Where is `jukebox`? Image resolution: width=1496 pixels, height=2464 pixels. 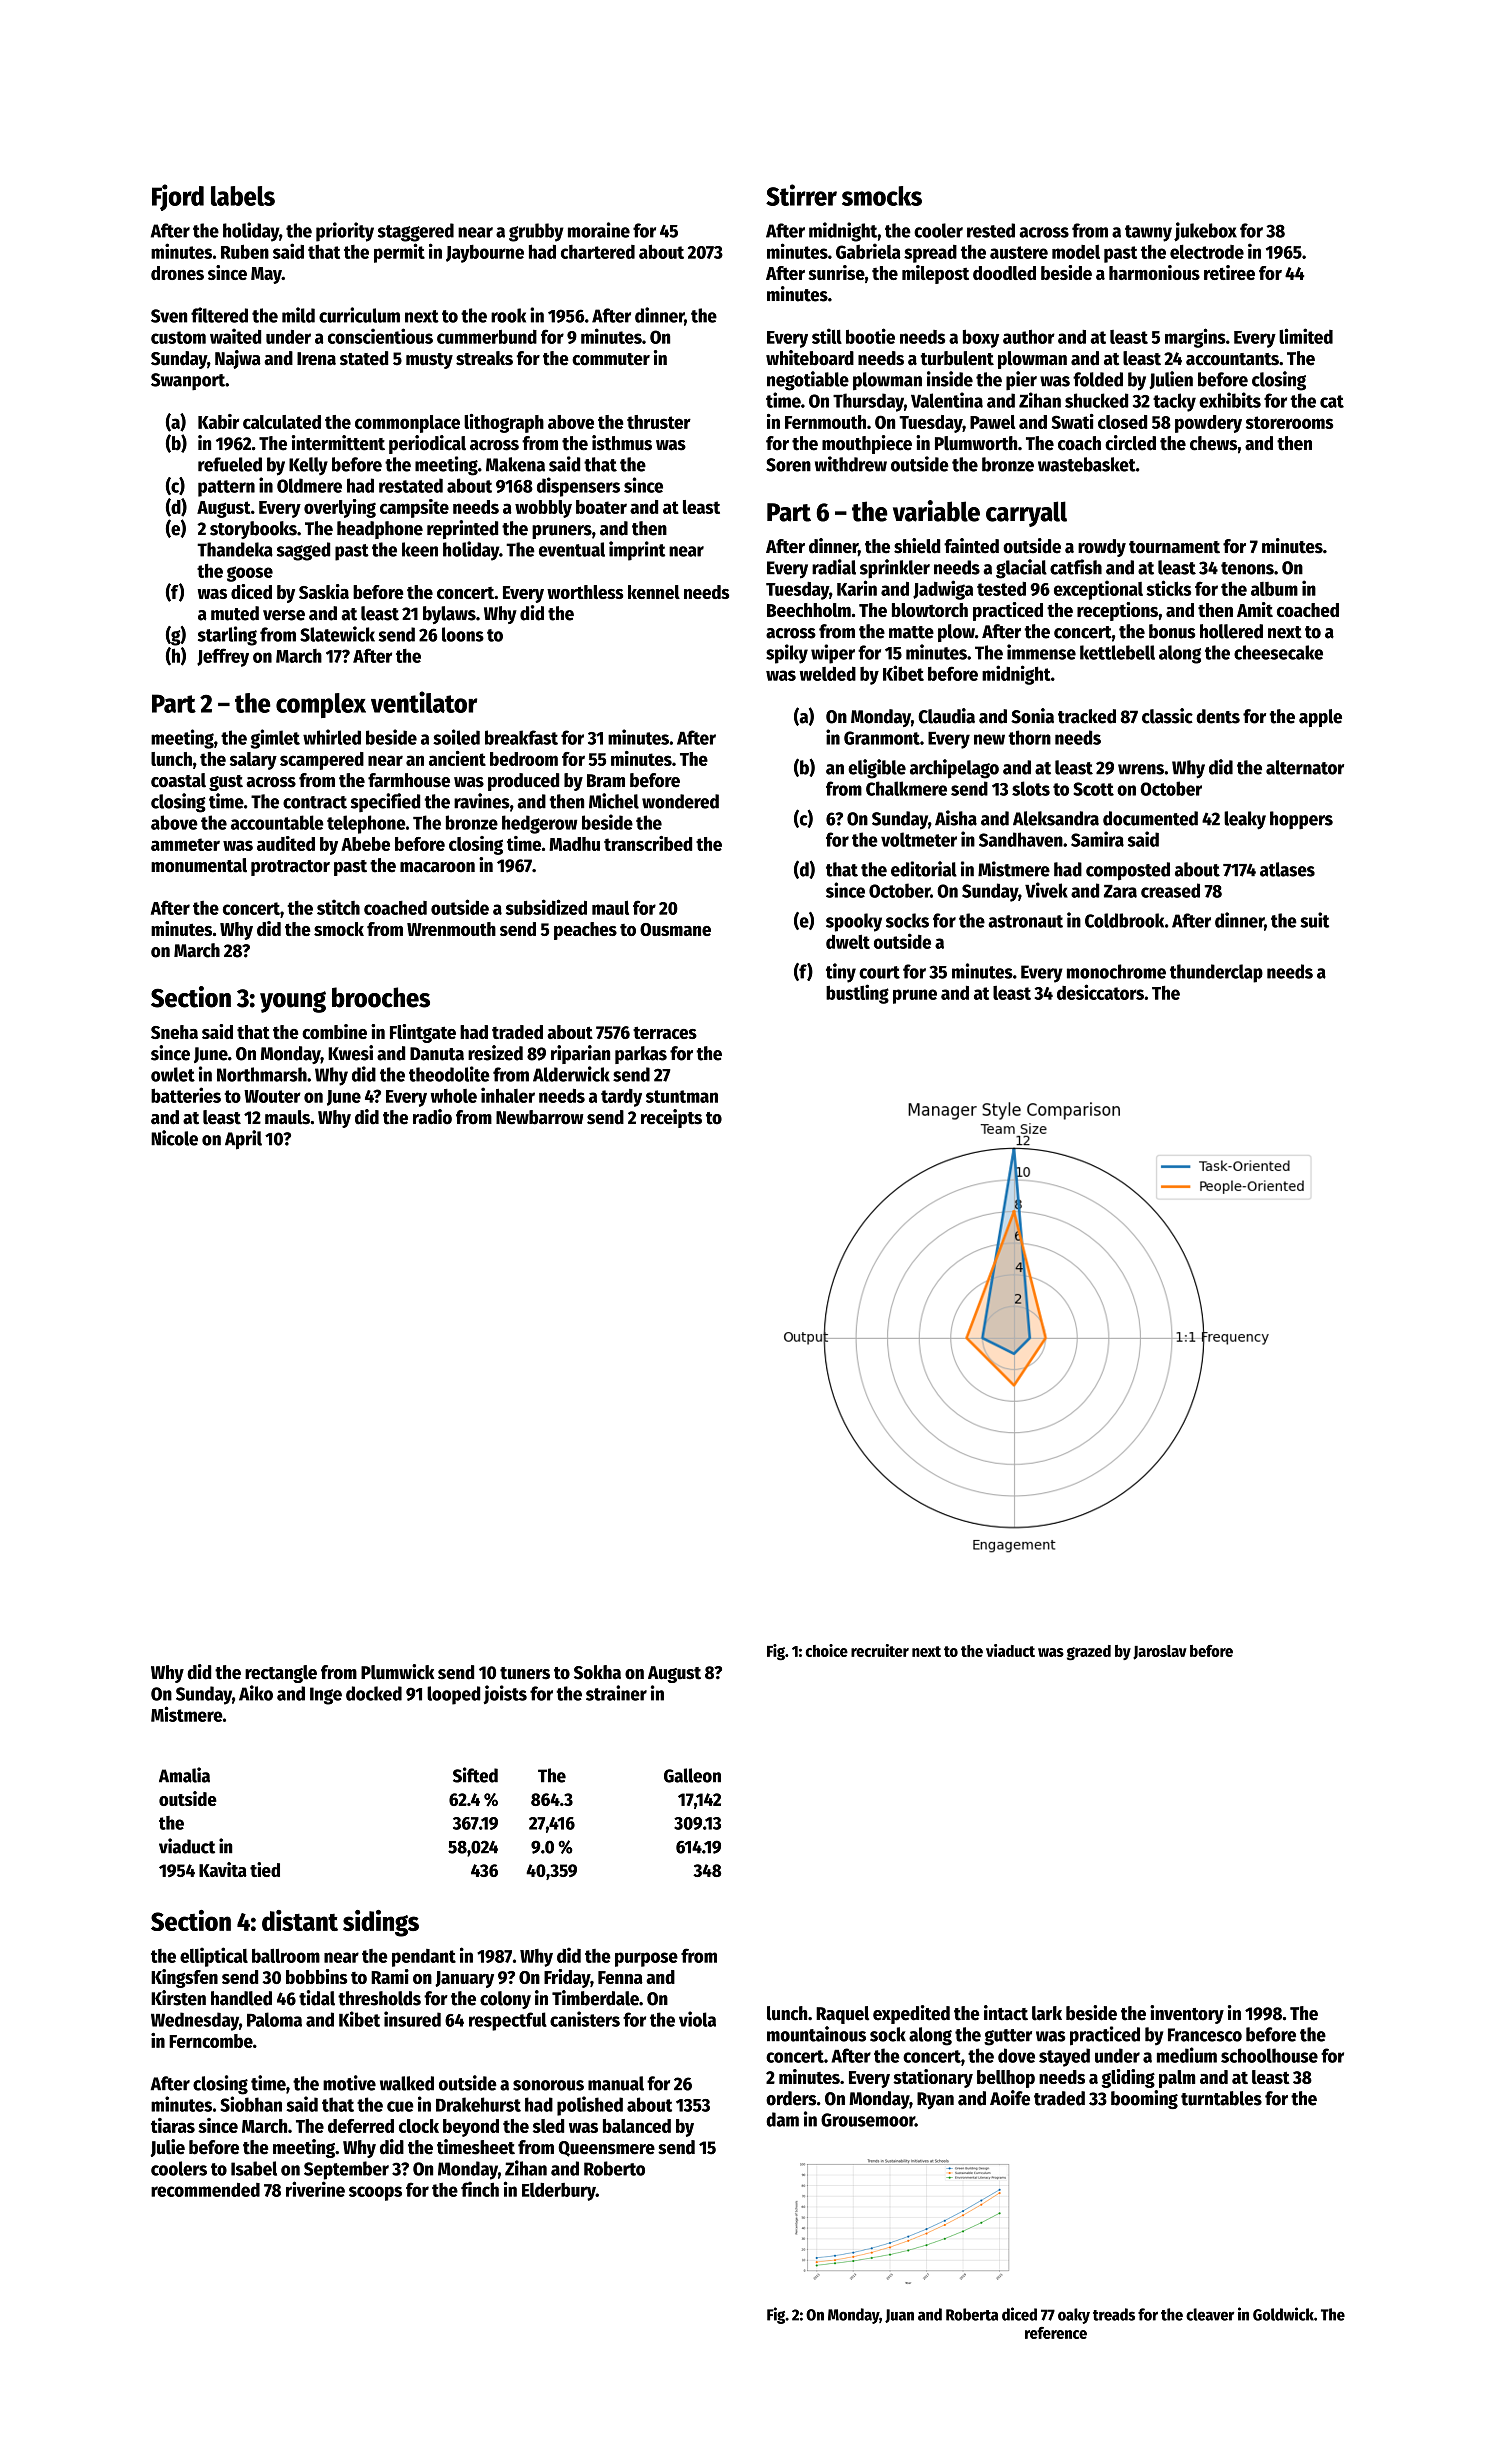
jukebox is located at coordinates (1205, 232).
